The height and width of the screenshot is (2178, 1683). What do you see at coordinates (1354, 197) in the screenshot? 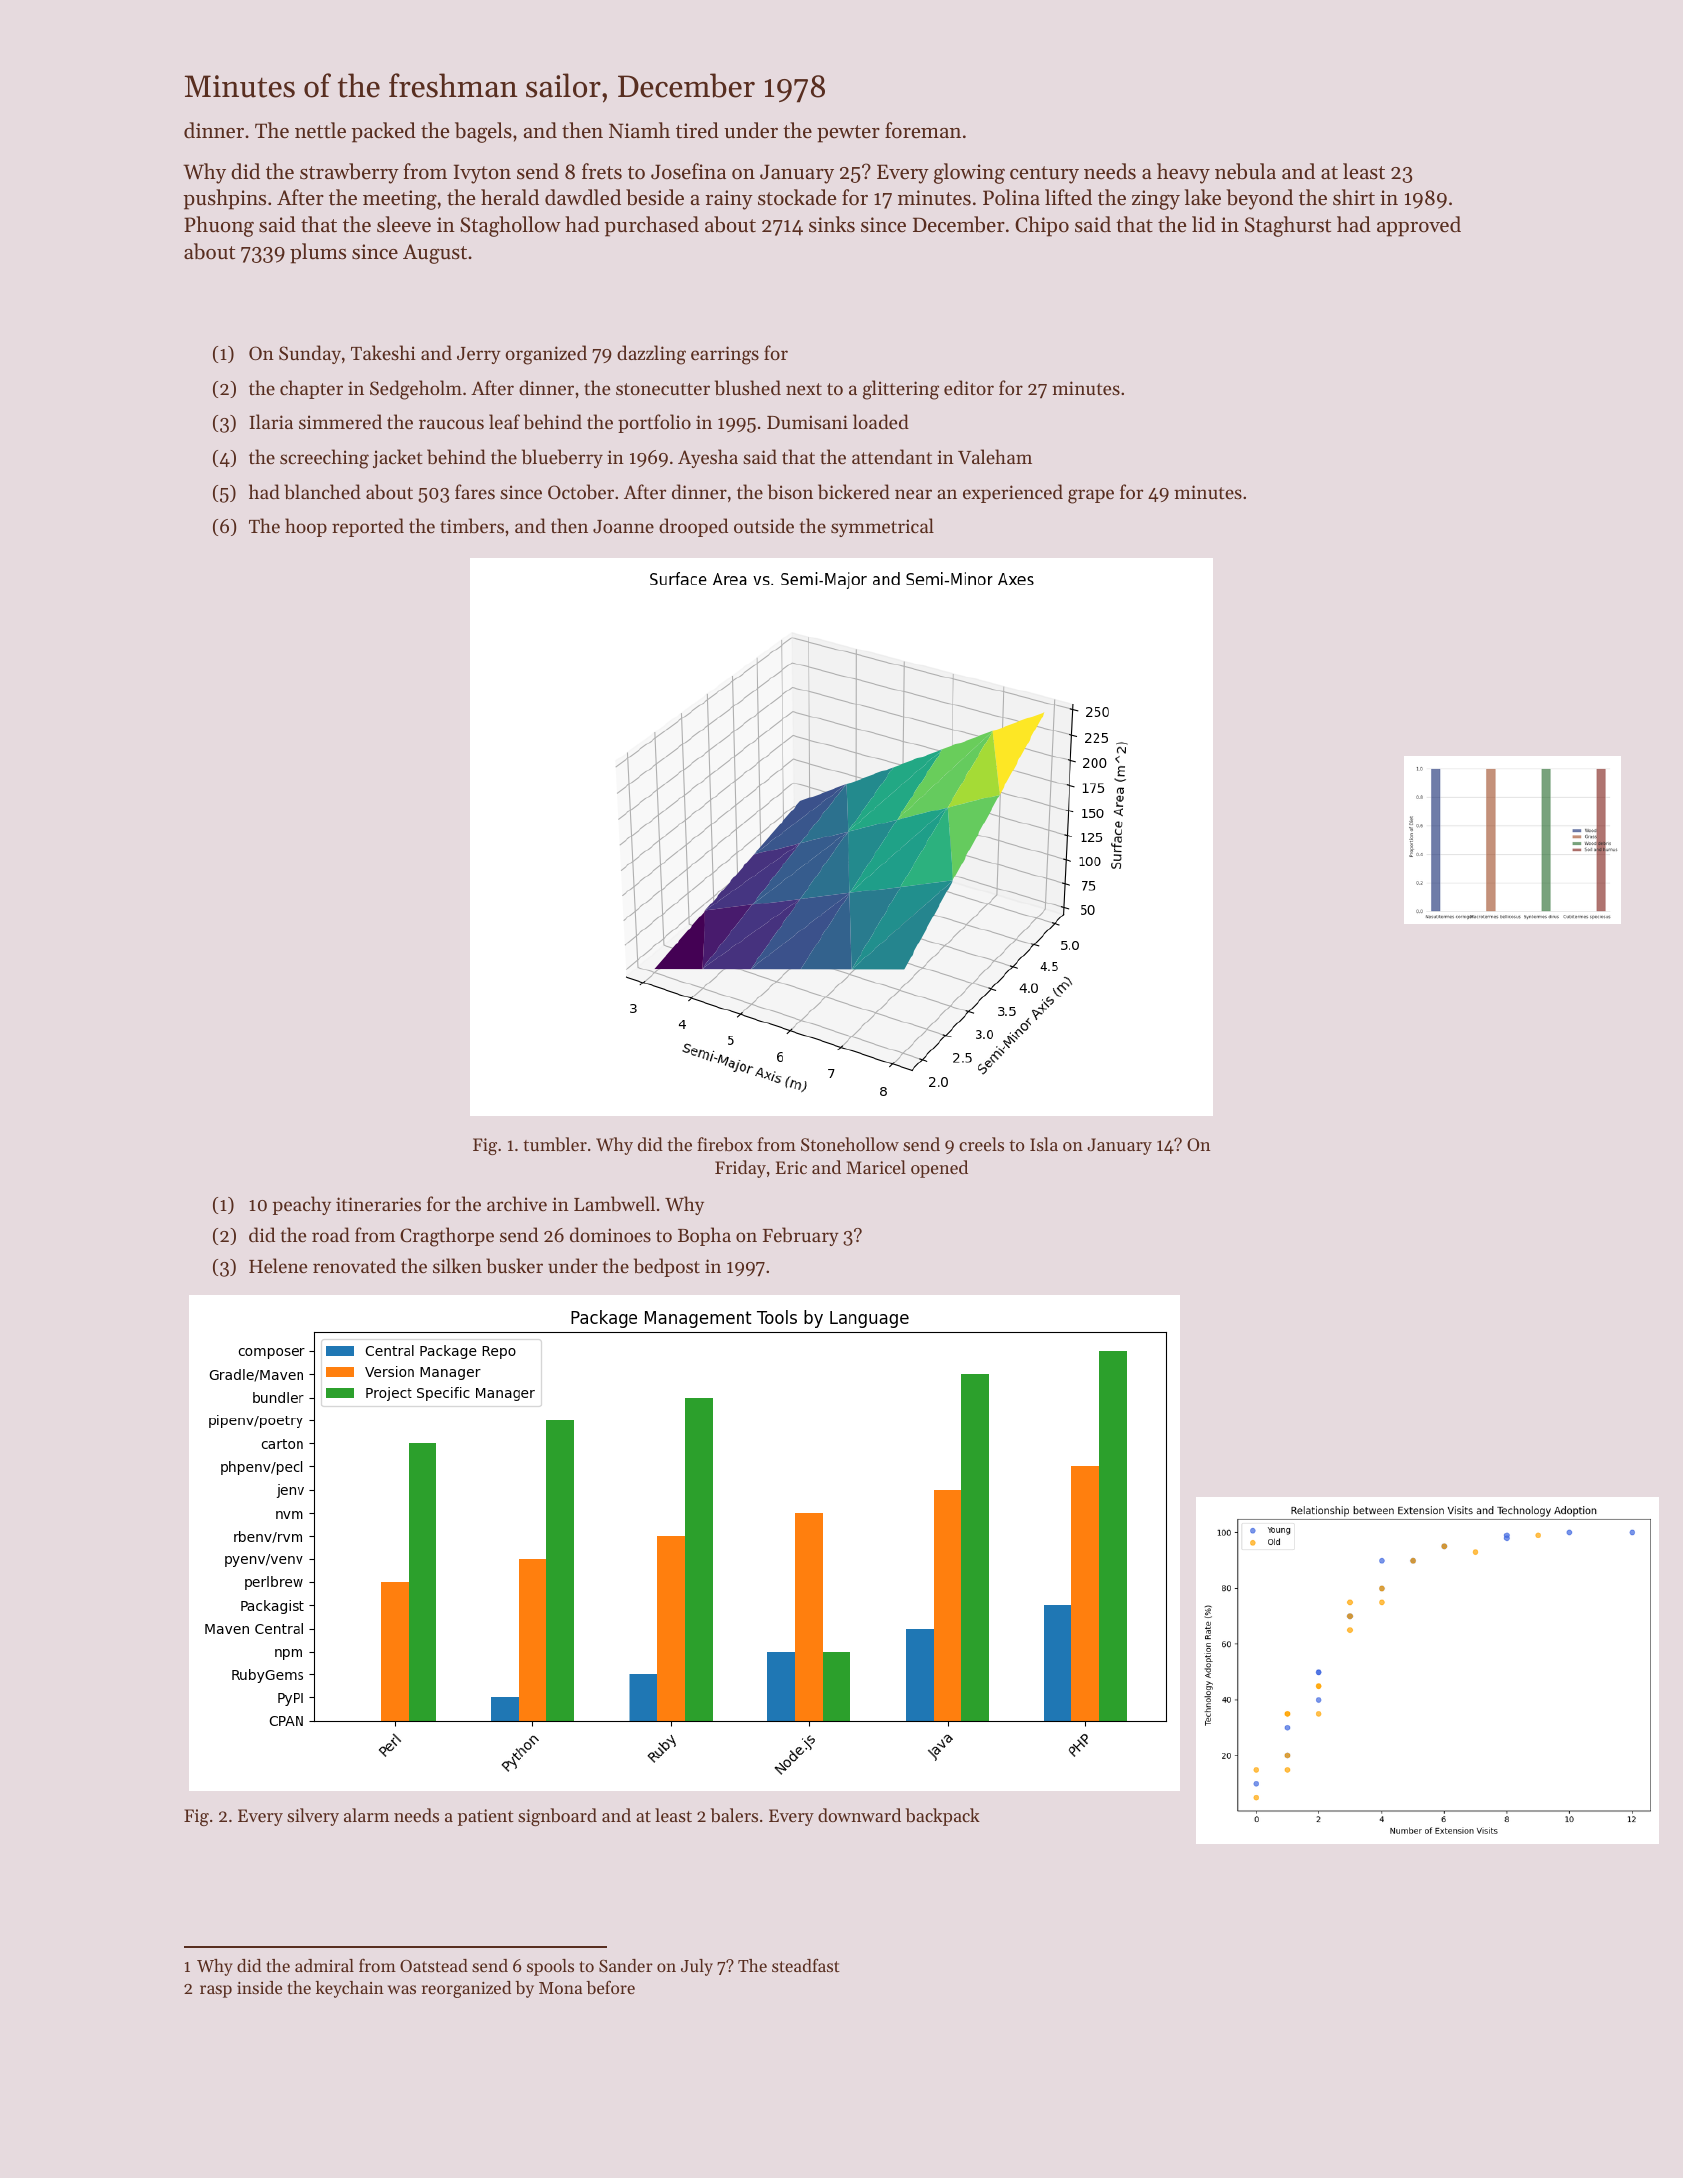
I see `shirt` at bounding box center [1354, 197].
